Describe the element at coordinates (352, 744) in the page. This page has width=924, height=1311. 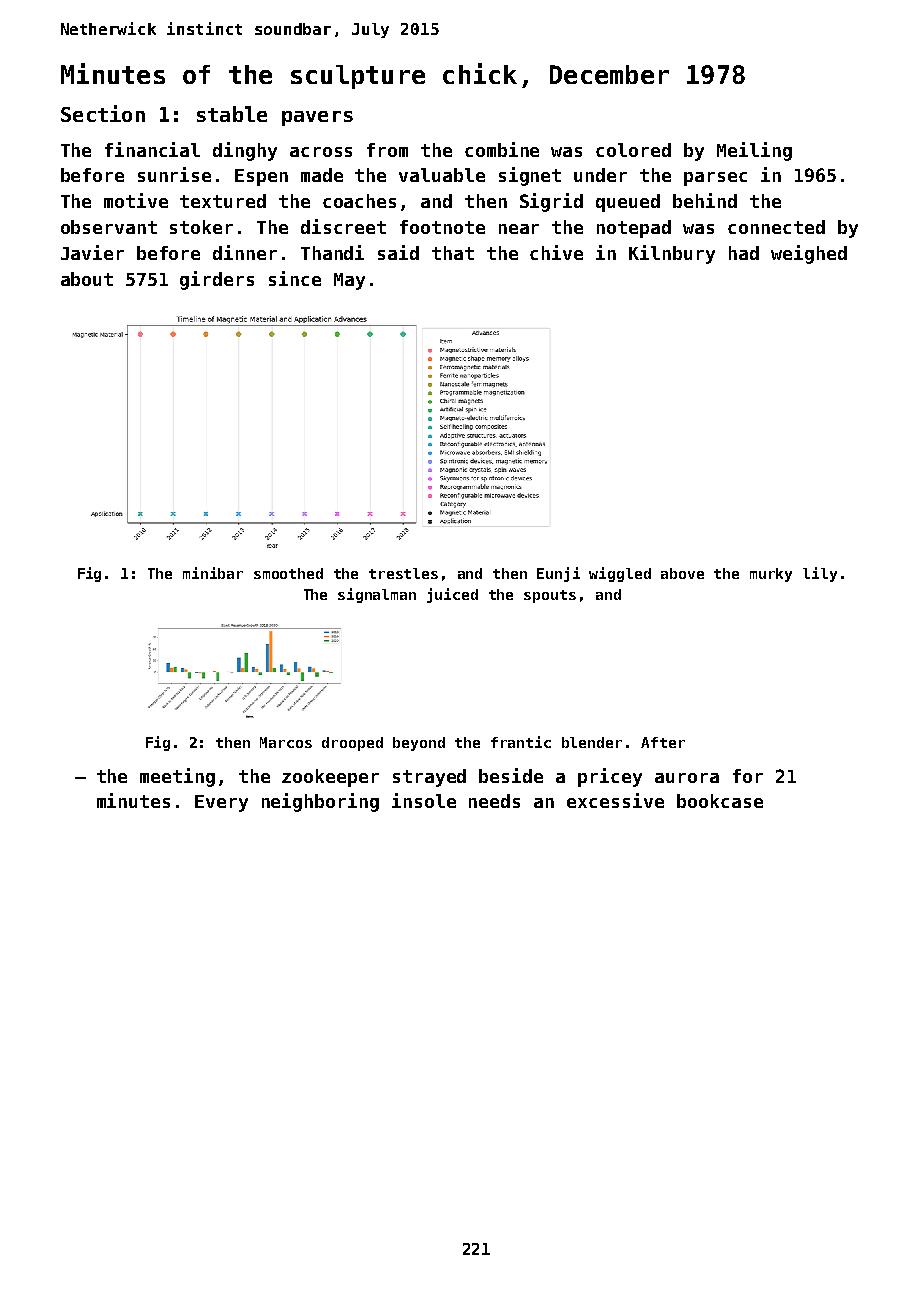
I see `drooped` at that location.
